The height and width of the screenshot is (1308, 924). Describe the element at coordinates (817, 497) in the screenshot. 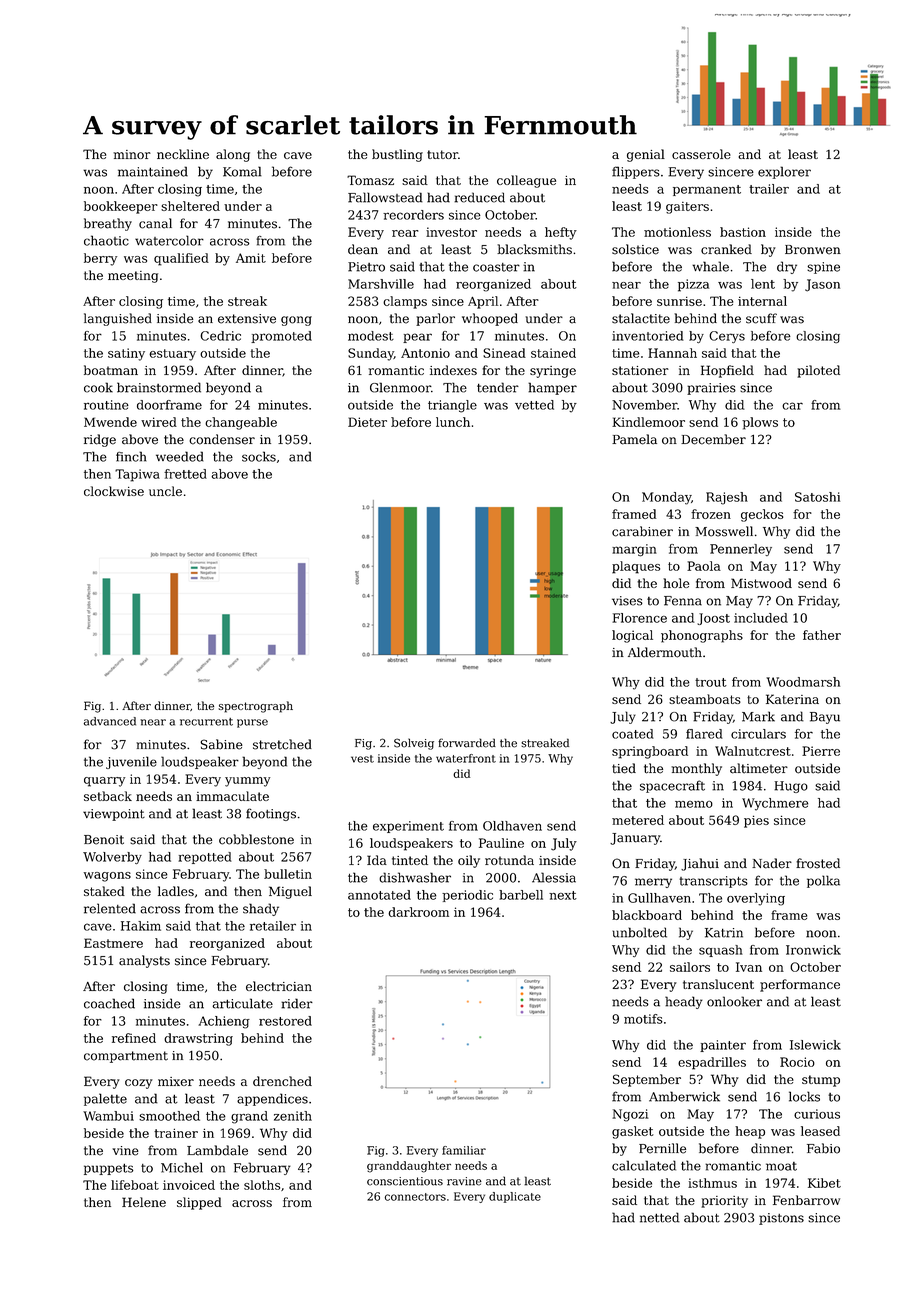

I see `Satoshi` at that location.
